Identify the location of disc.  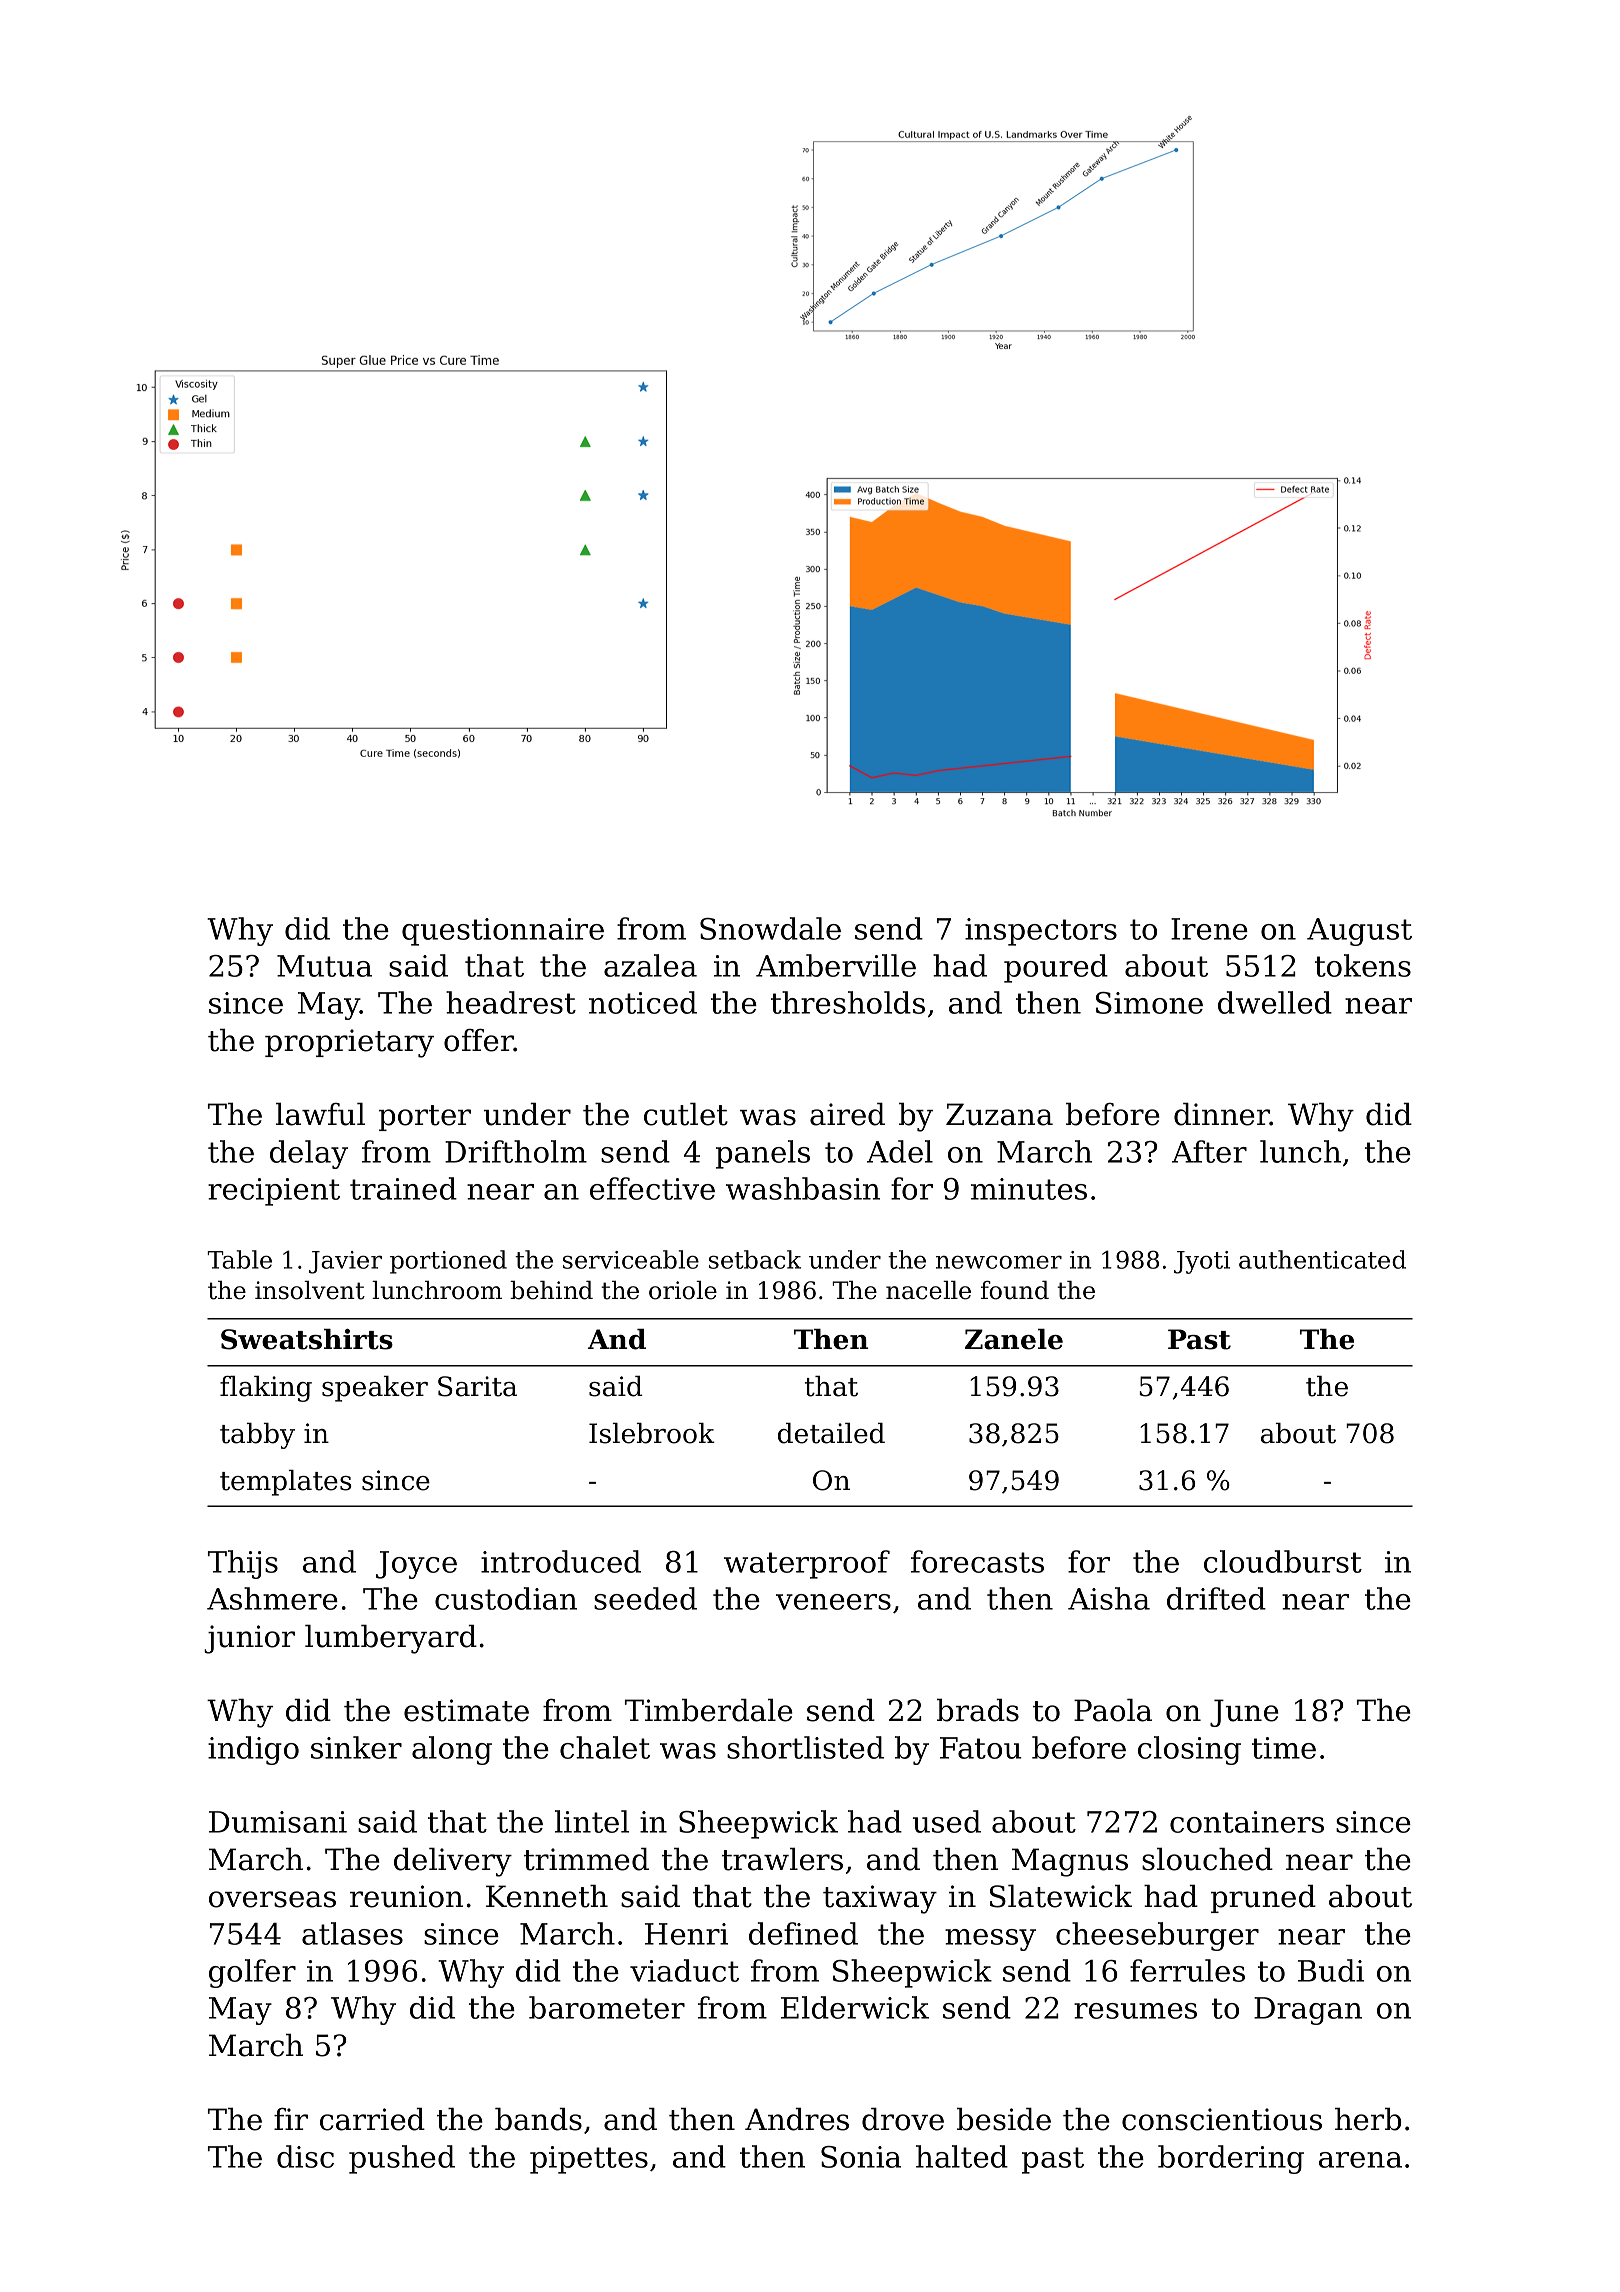
(305, 2156).
